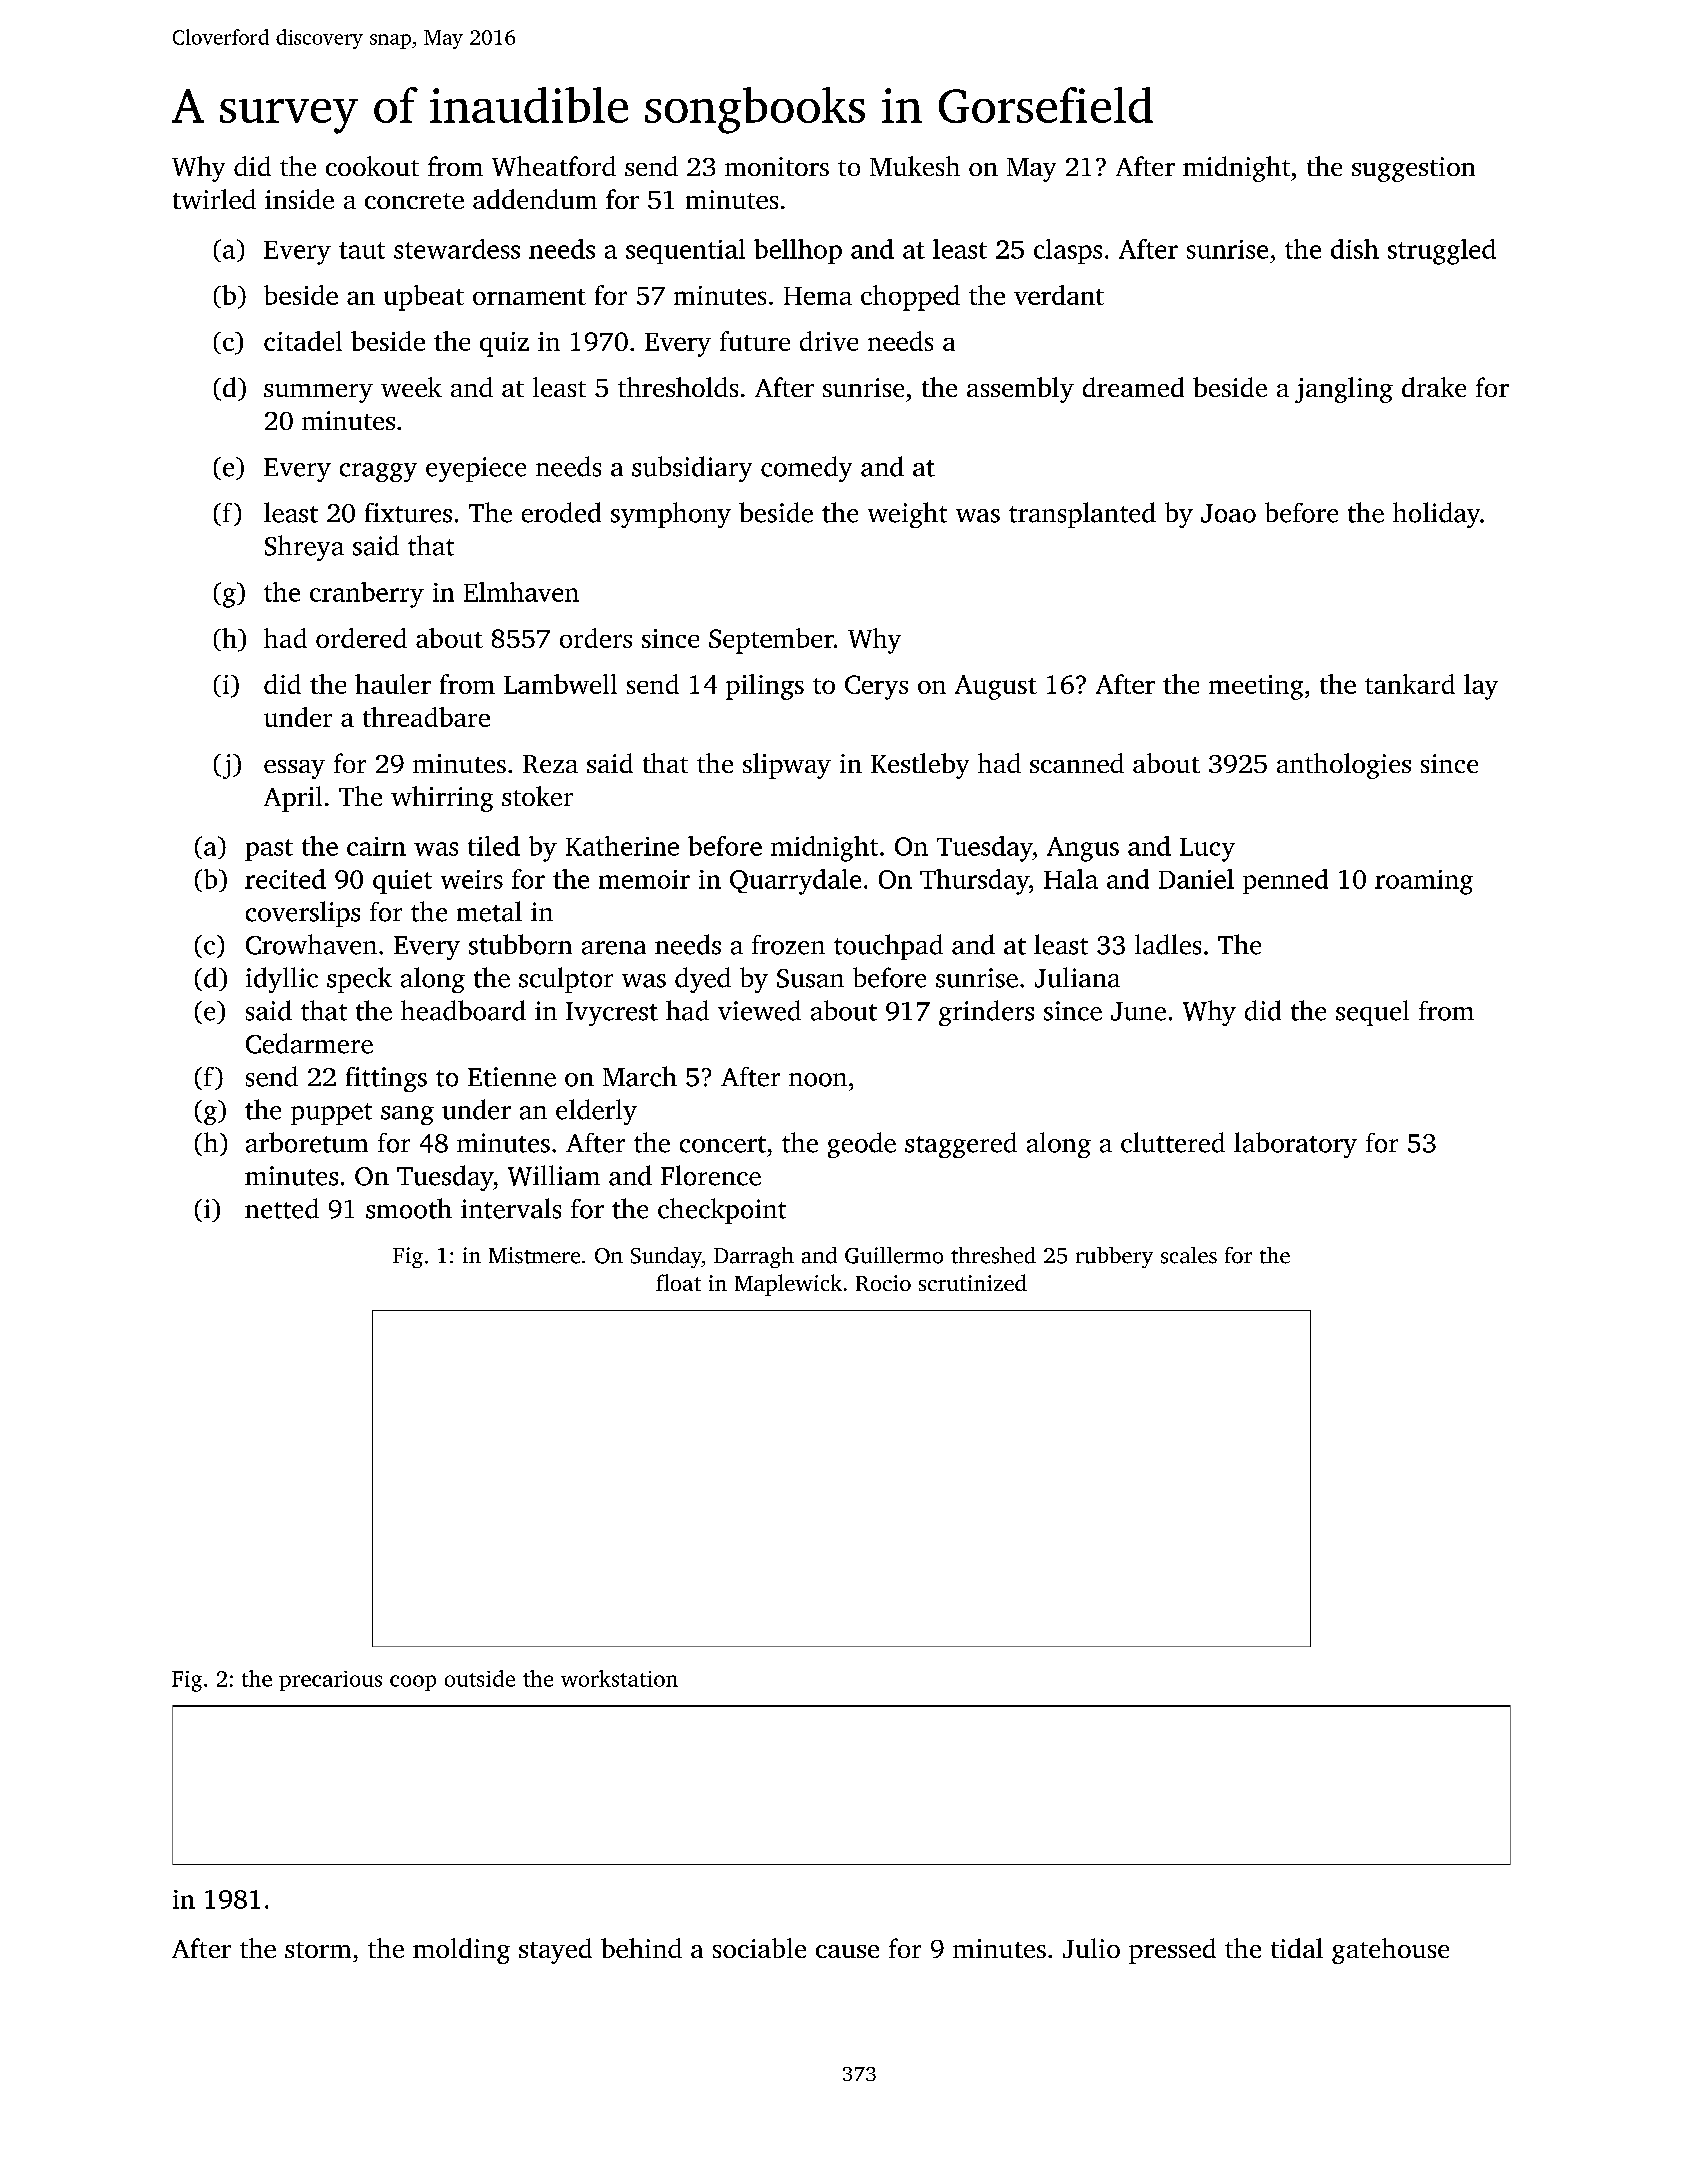 This screenshot has width=1683, height=2178. I want to click on twirled, so click(214, 199).
